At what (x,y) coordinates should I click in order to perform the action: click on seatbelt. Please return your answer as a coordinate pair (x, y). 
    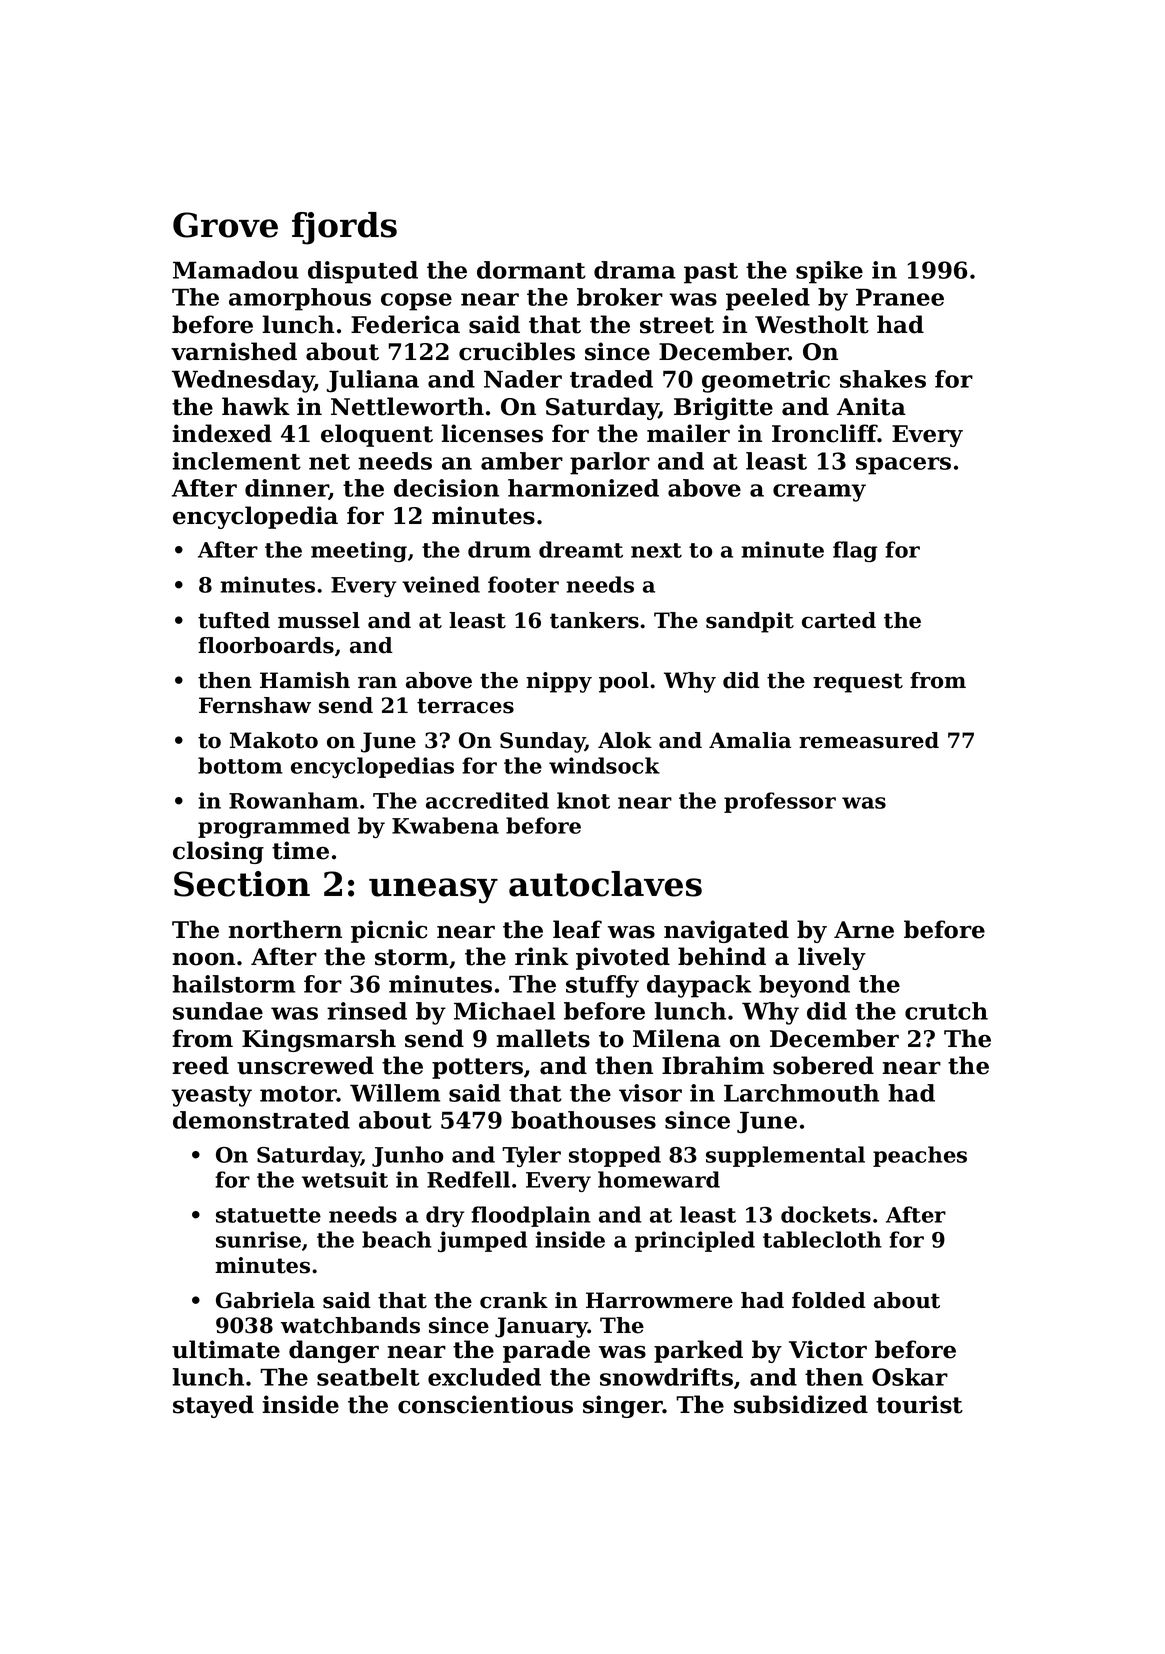
    Looking at the image, I should click on (368, 1377).
